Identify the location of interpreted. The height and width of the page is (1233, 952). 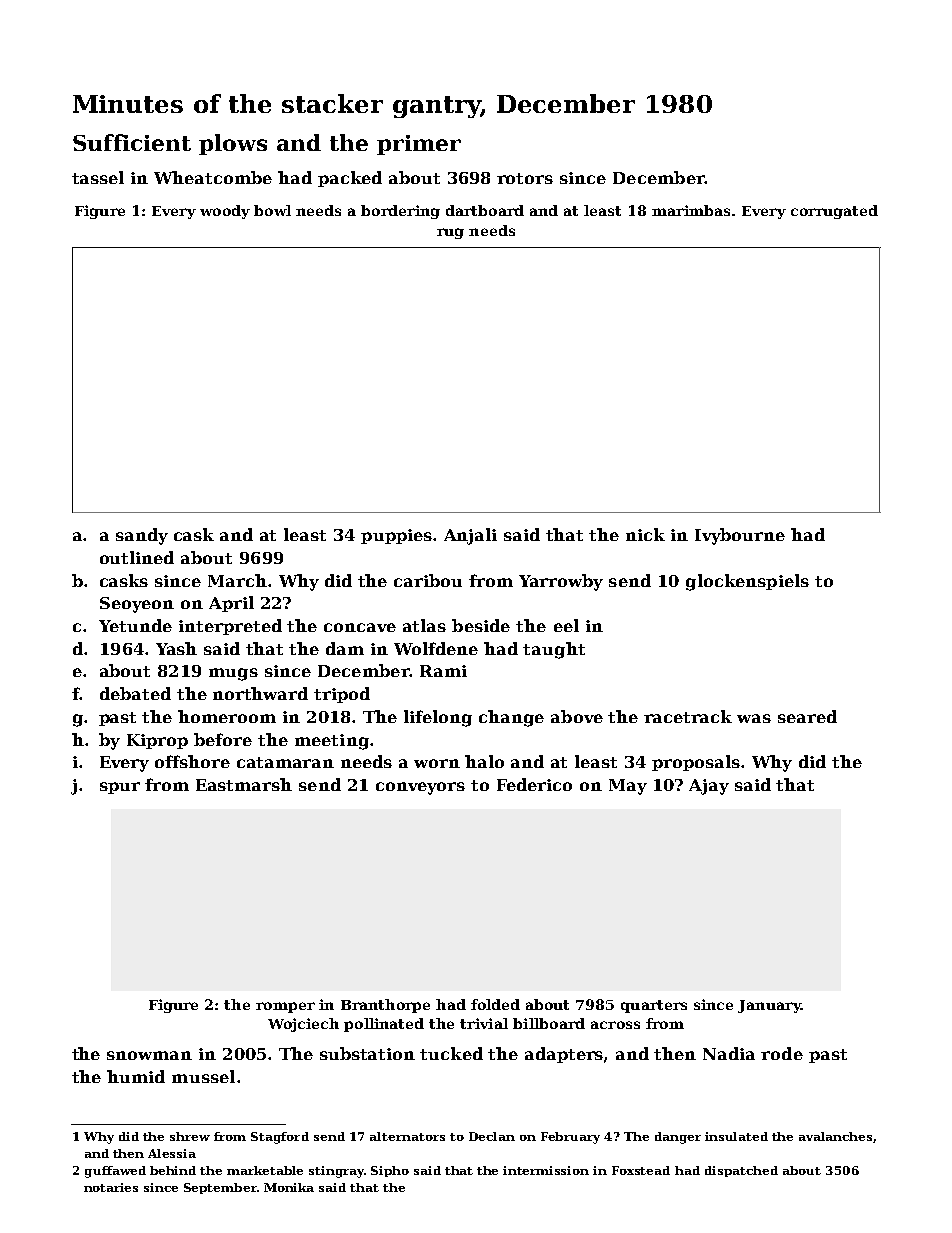
(230, 627).
